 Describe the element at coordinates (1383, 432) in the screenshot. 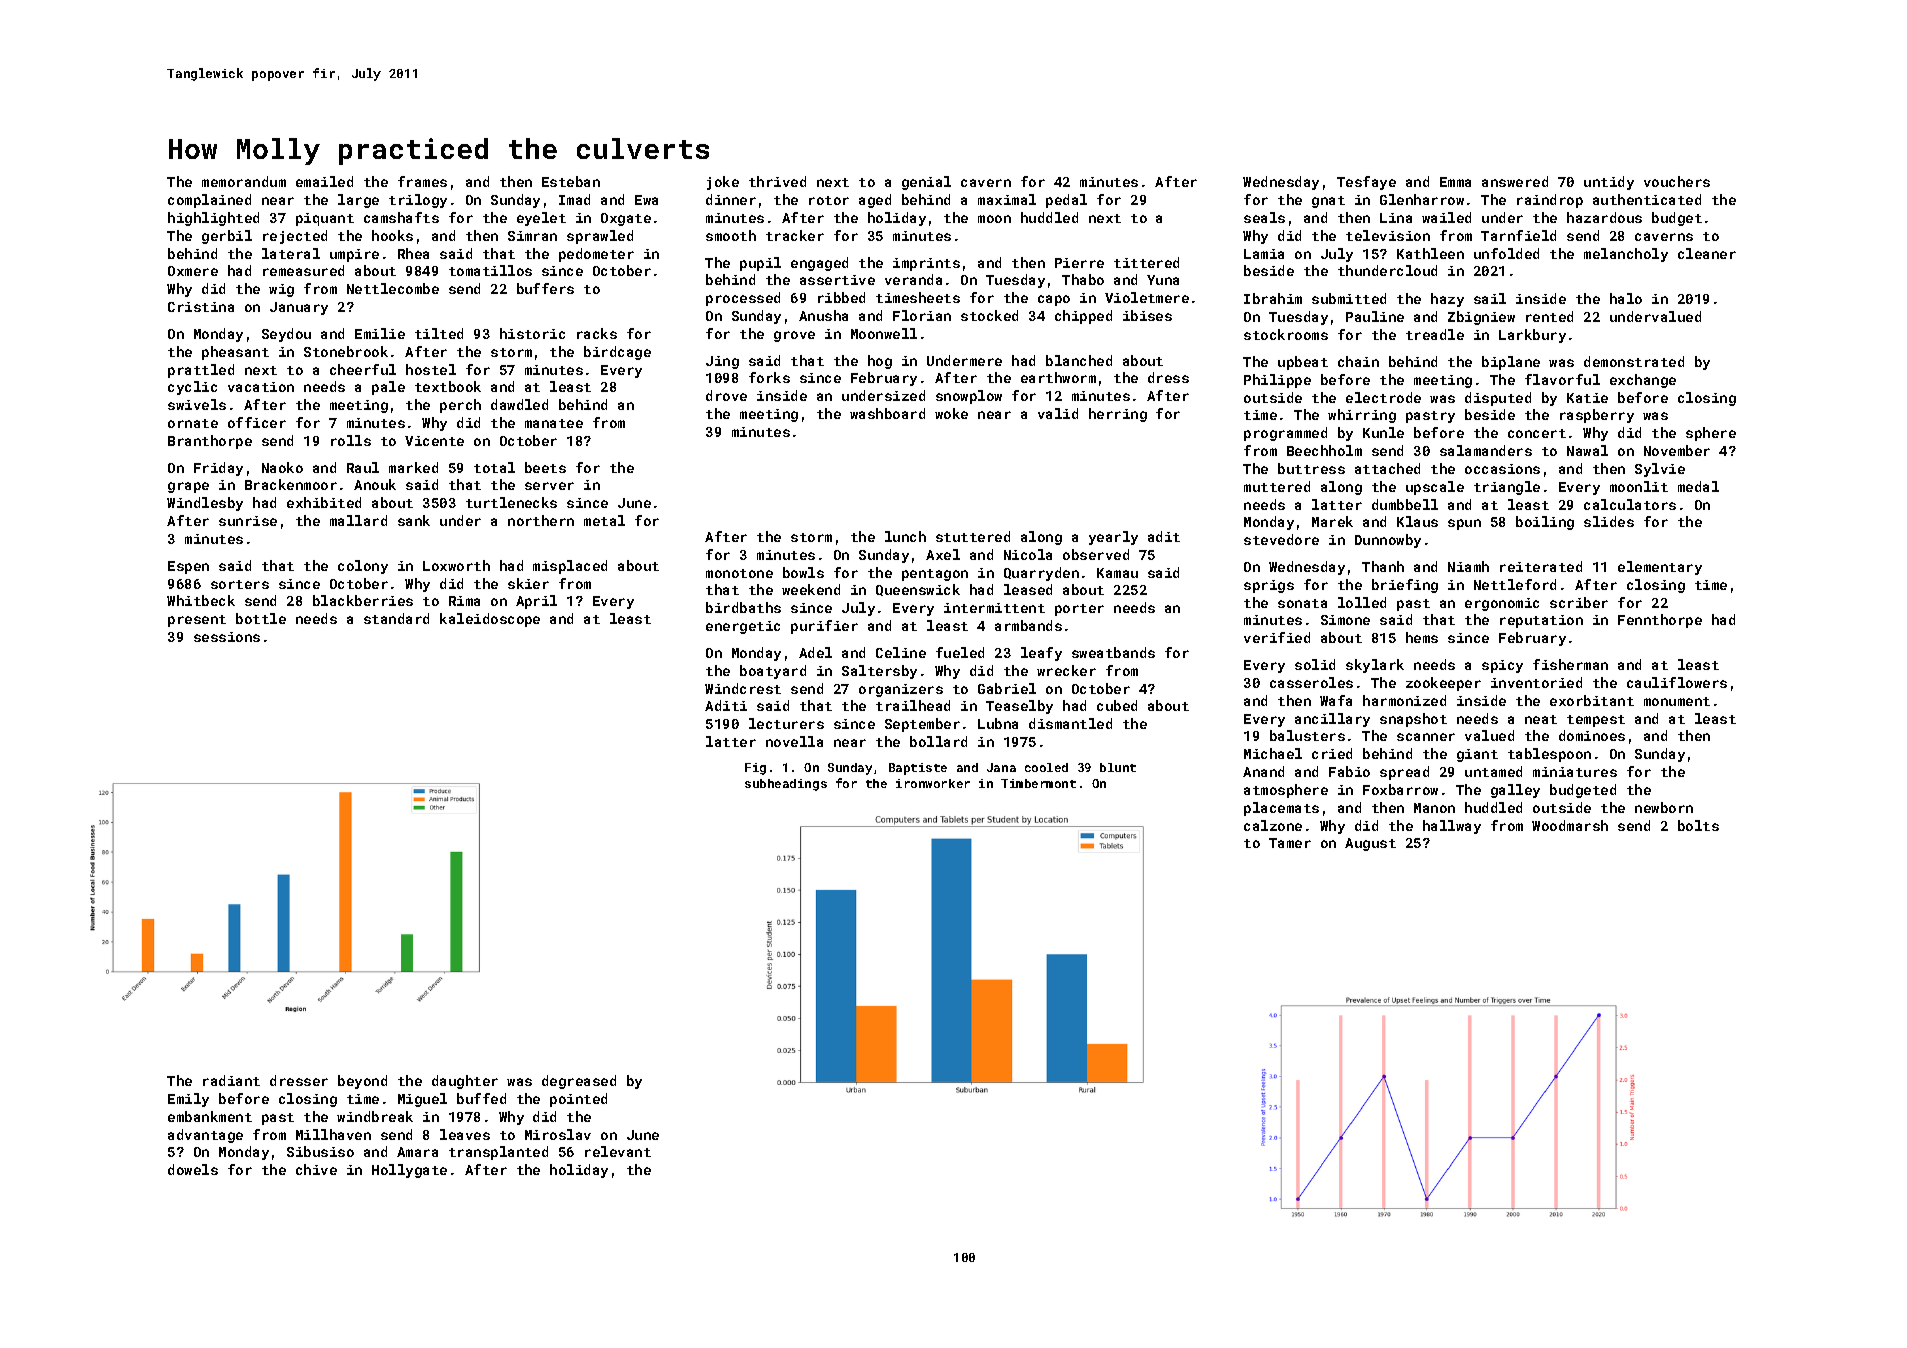

I see `Kunle` at that location.
